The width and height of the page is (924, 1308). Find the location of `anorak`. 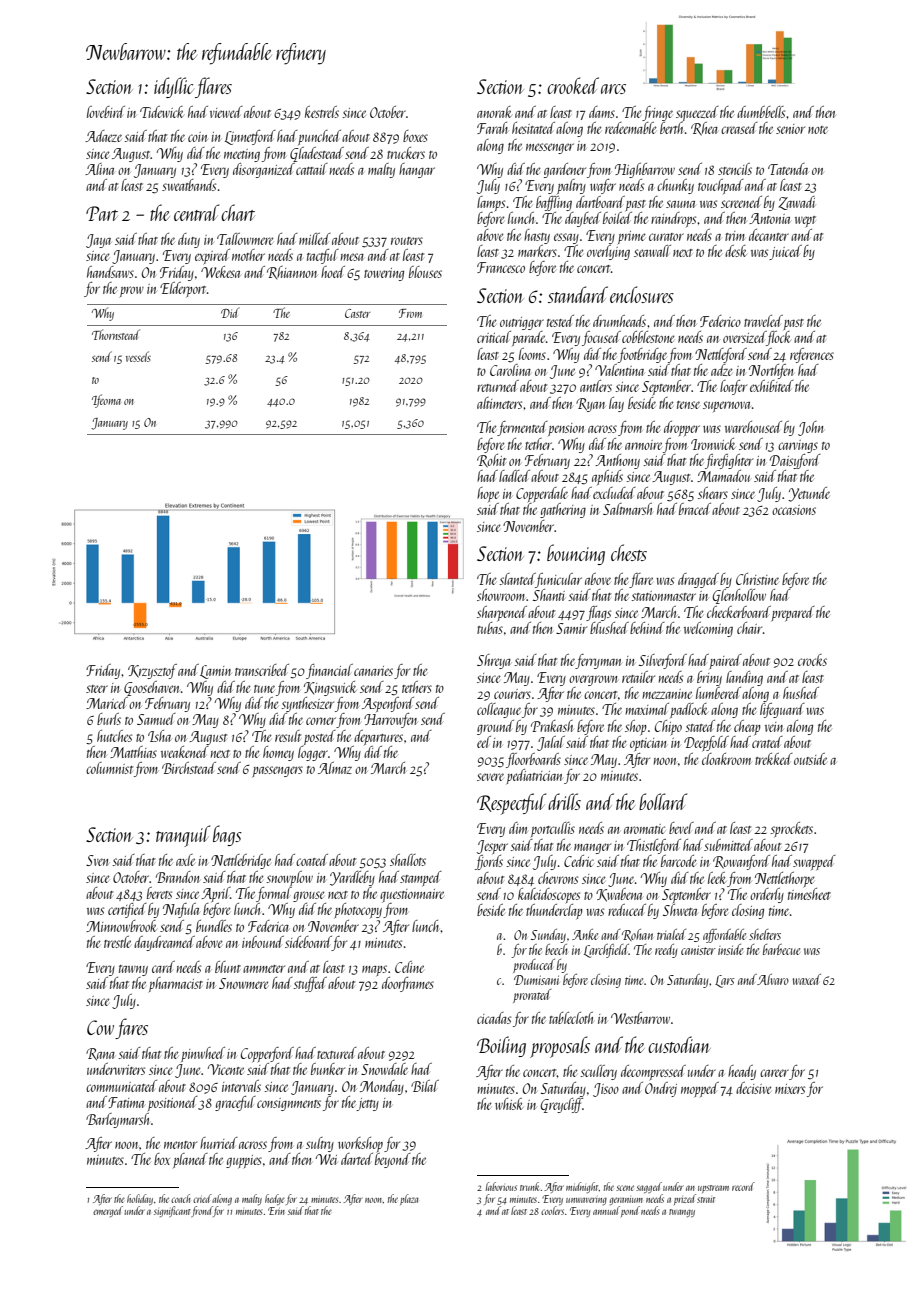

anorak is located at coordinates (494, 112).
